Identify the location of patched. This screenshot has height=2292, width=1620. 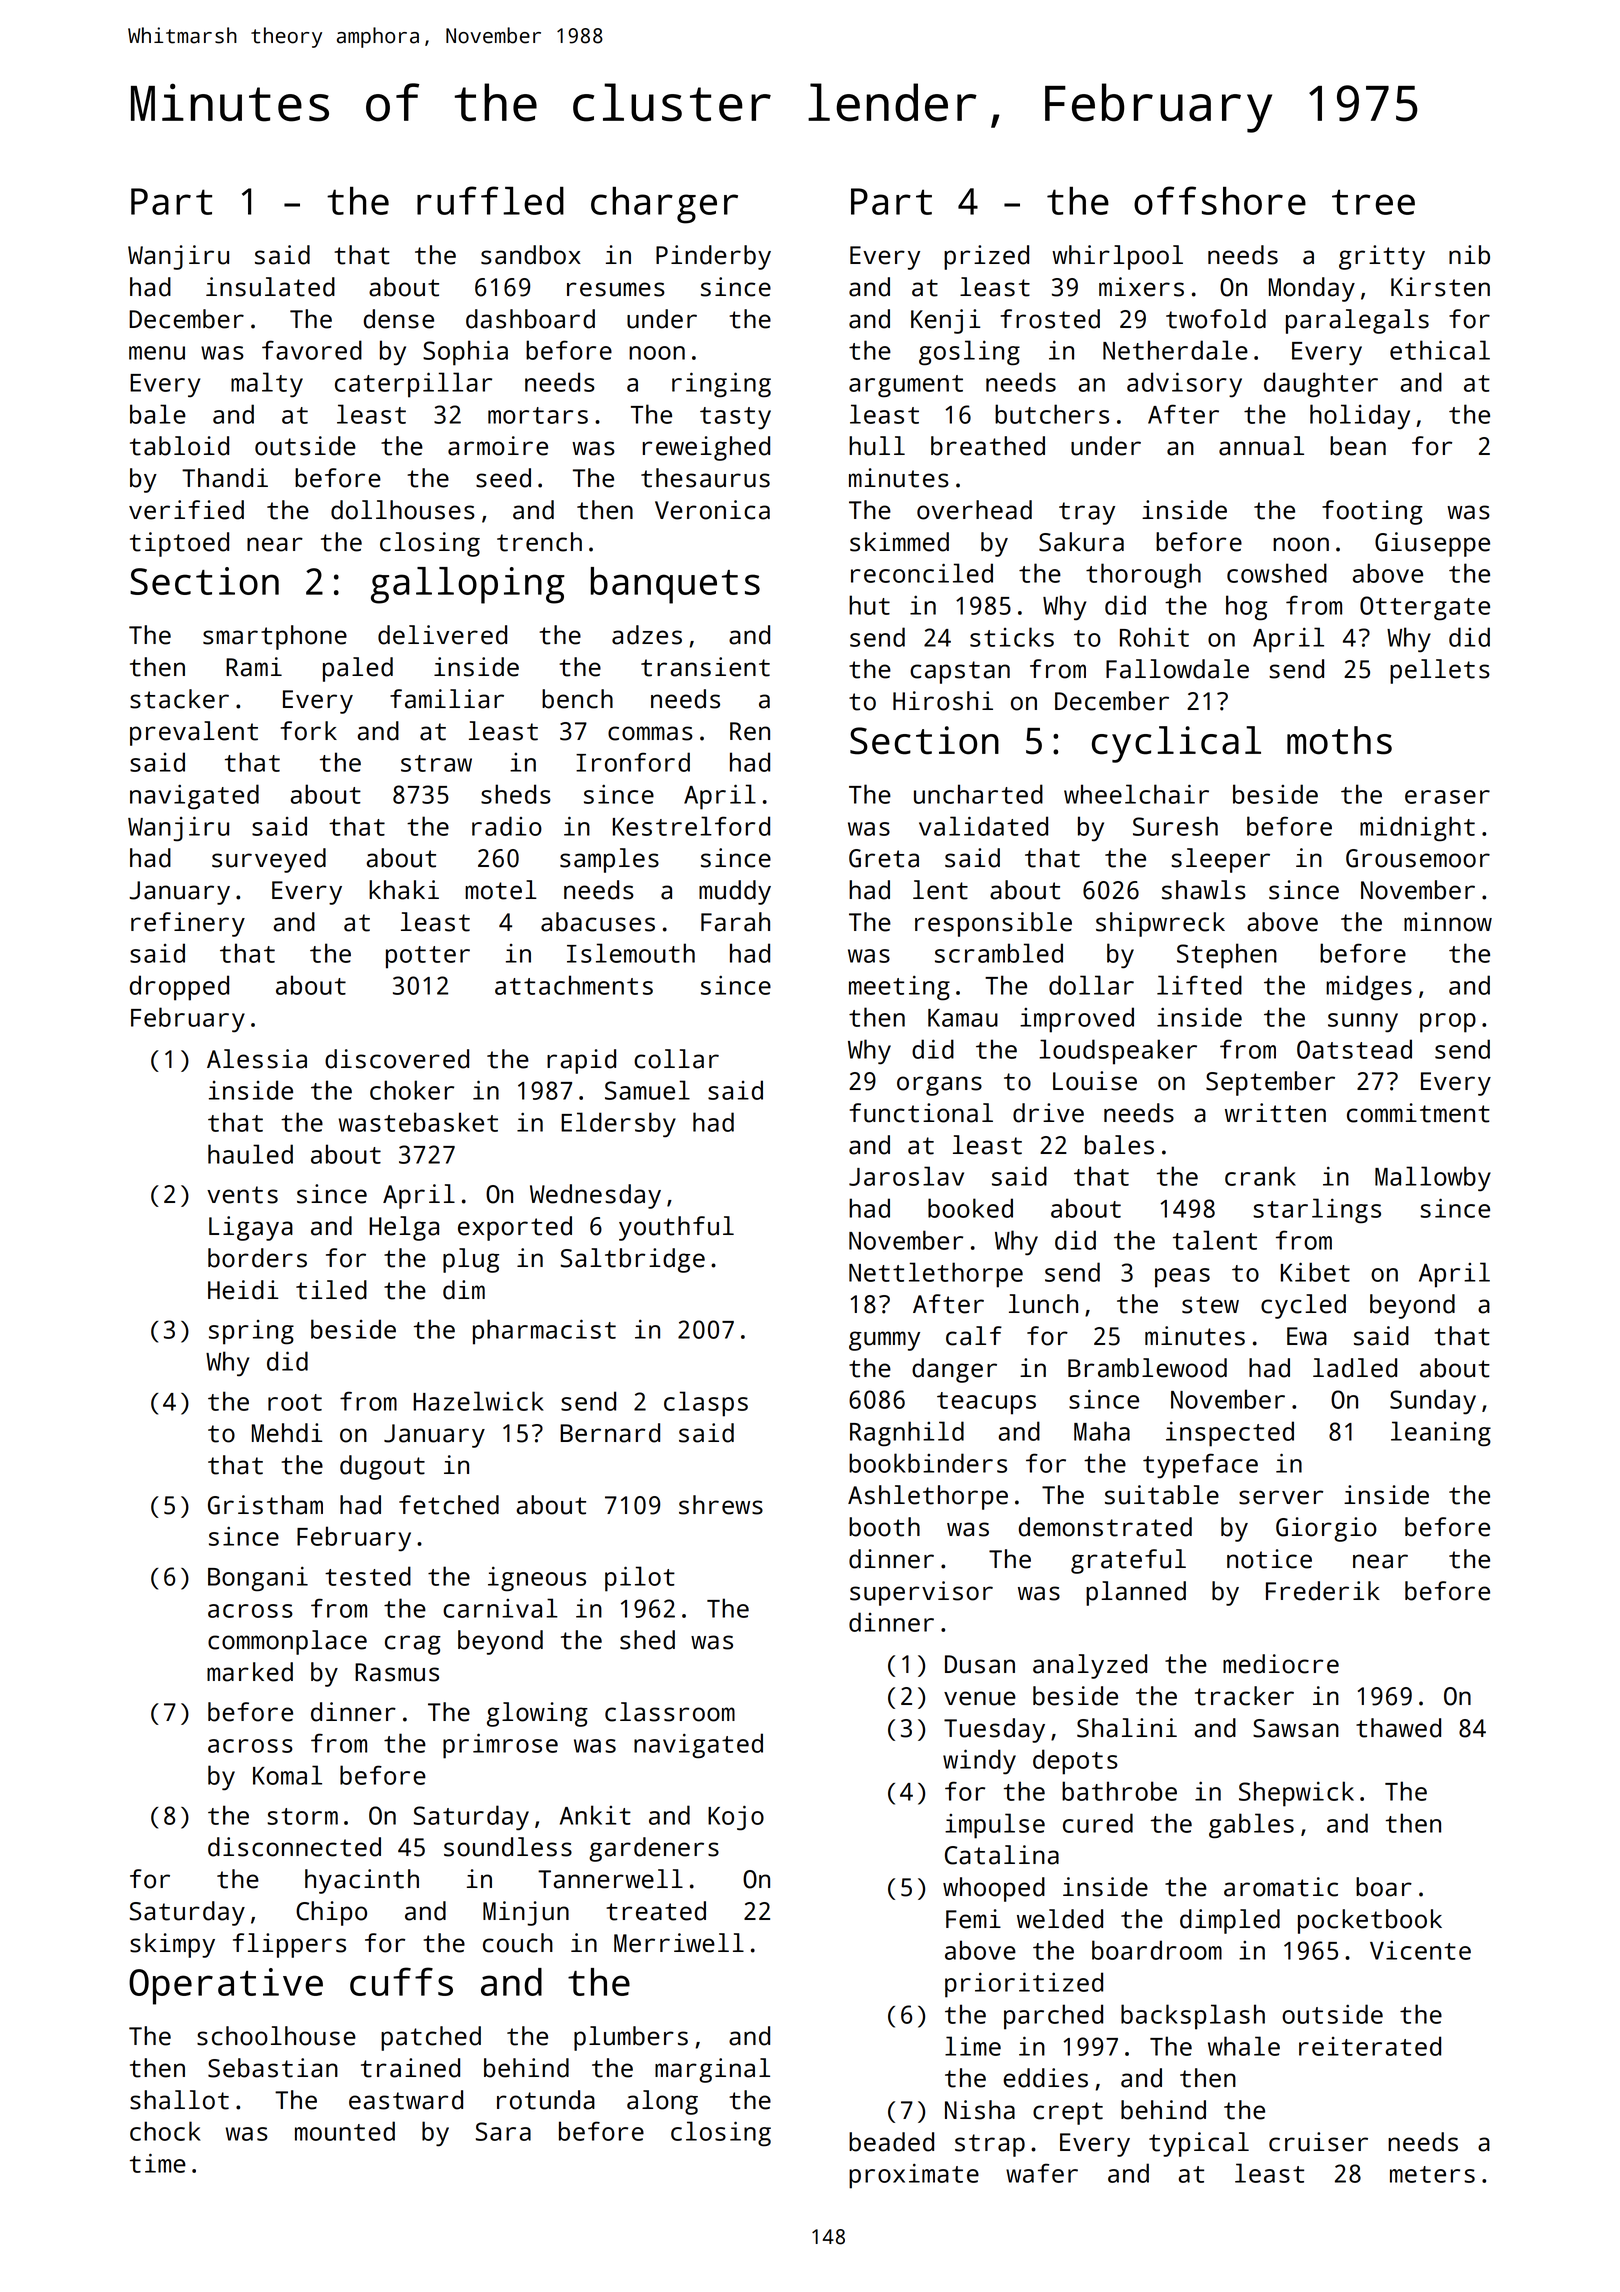
(431, 2038).
